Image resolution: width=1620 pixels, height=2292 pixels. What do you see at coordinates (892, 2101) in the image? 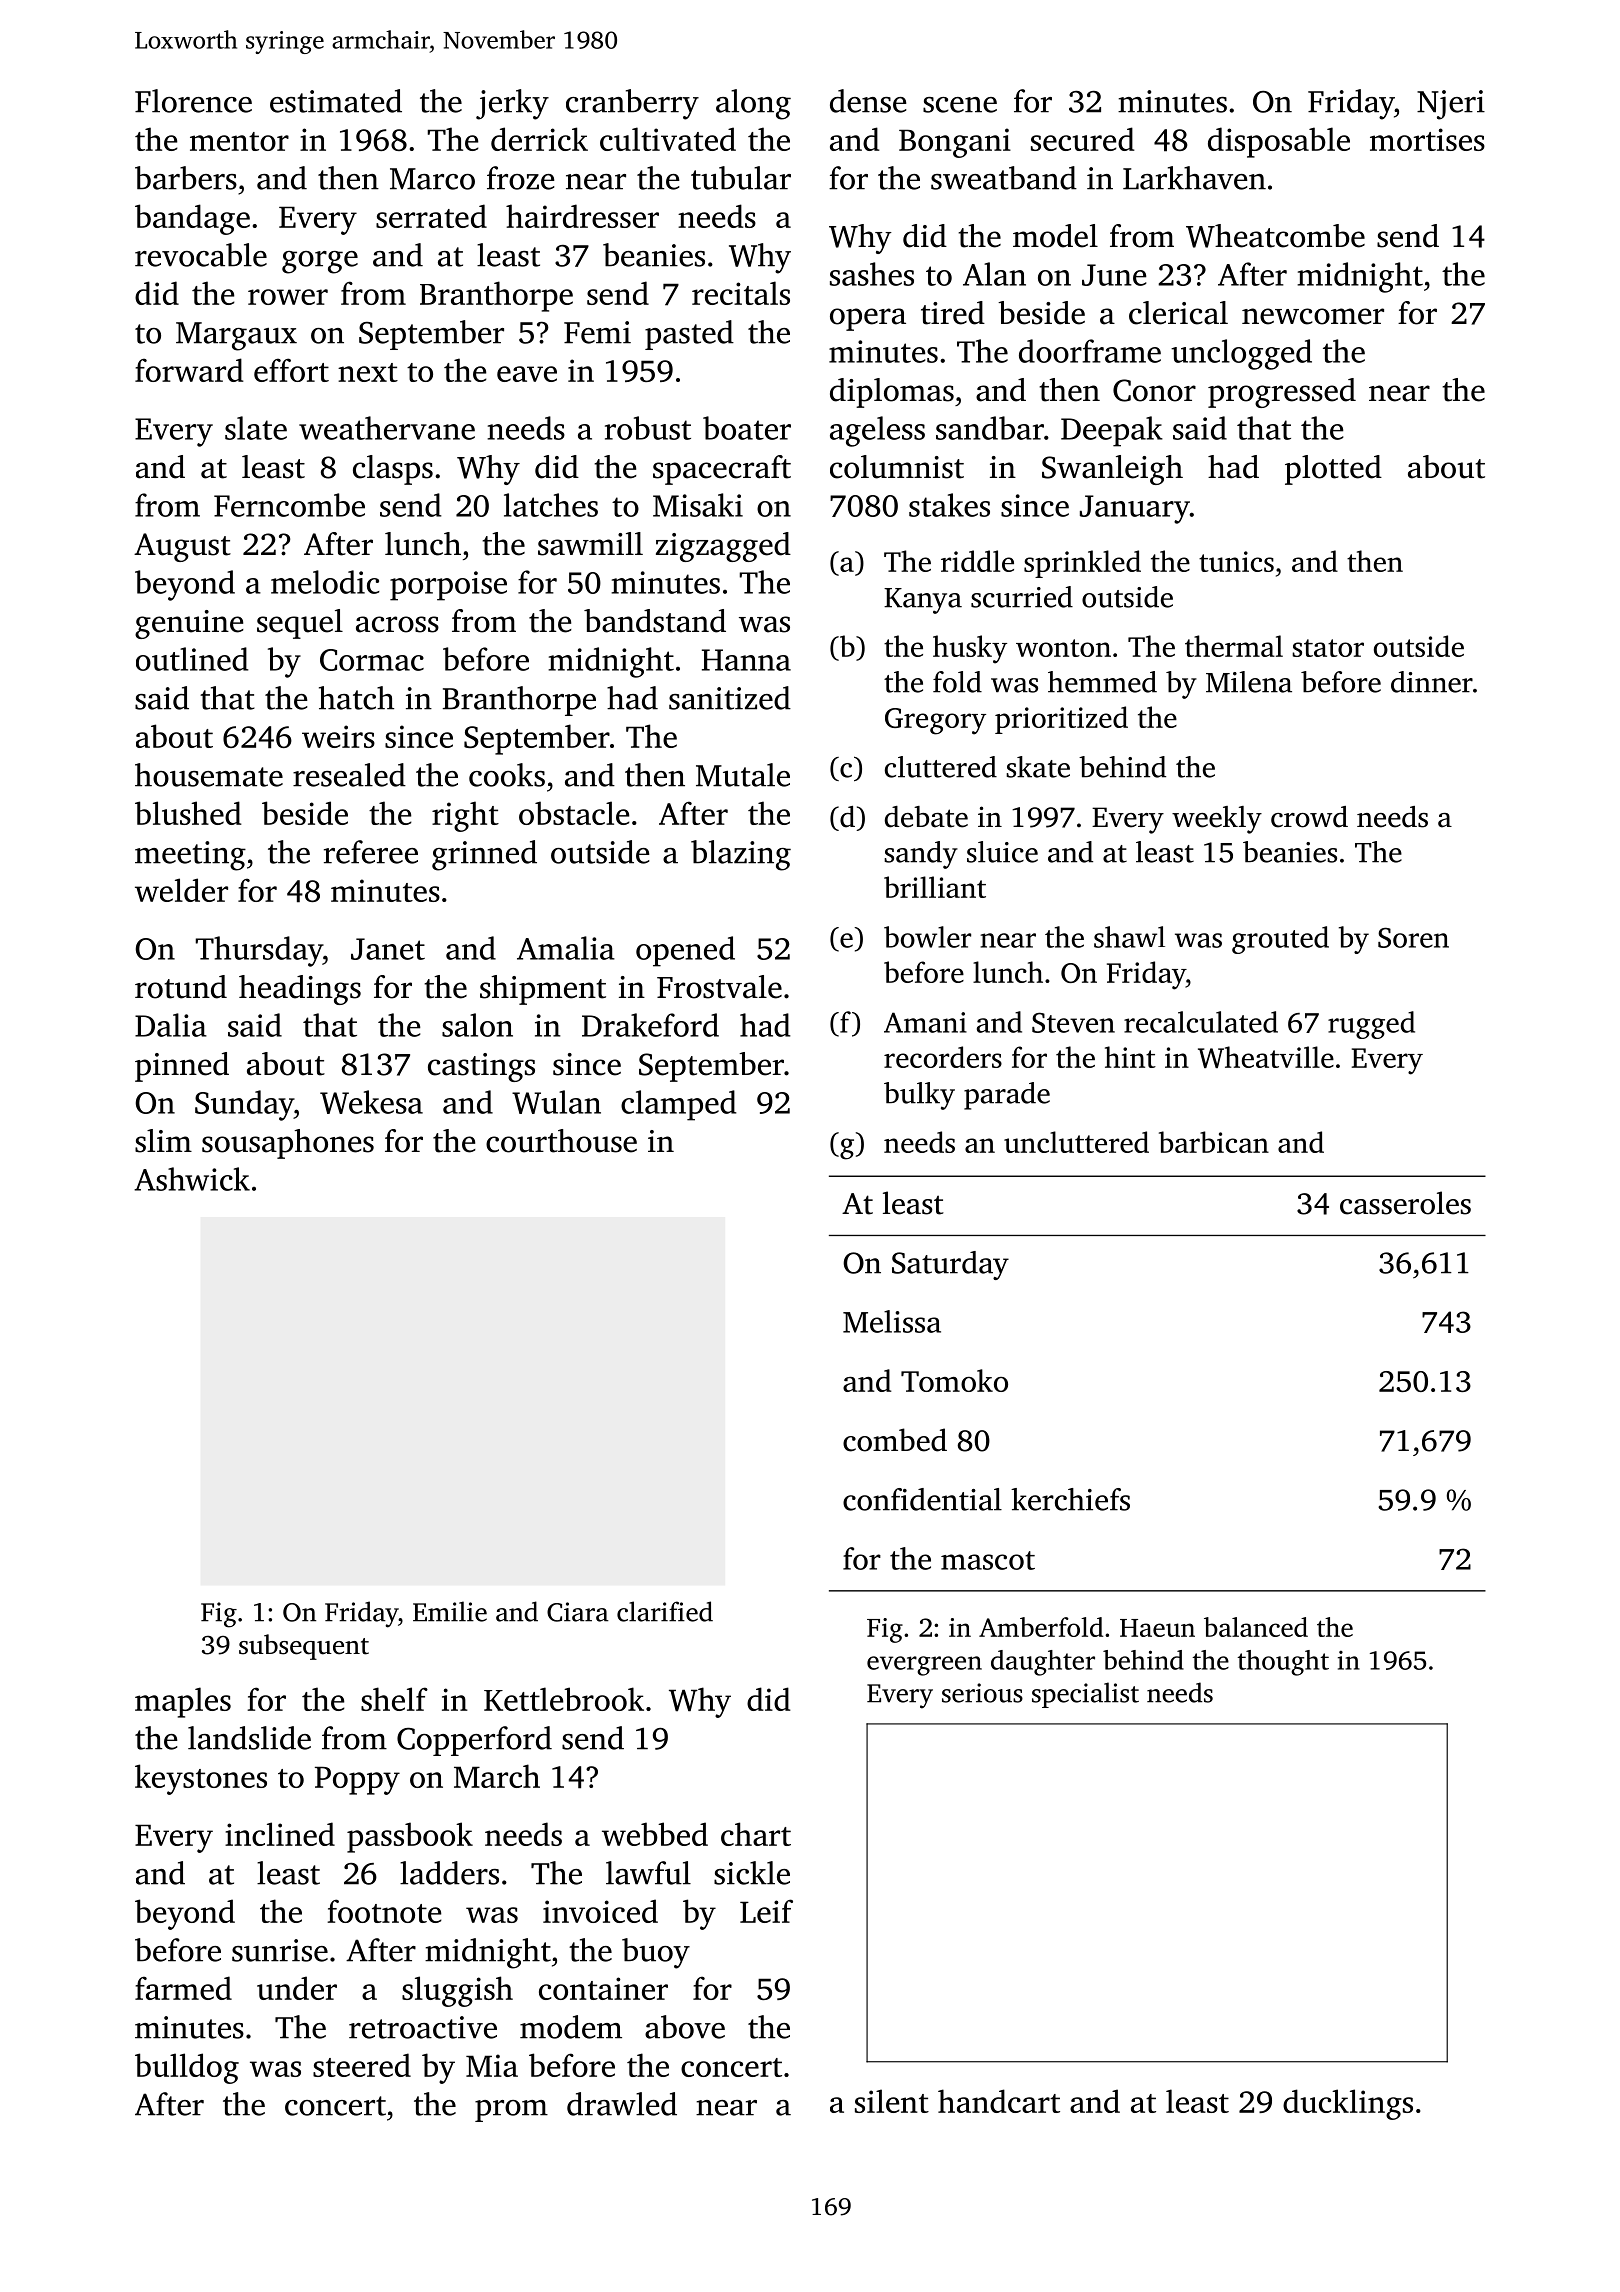
I see `silent` at bounding box center [892, 2101].
